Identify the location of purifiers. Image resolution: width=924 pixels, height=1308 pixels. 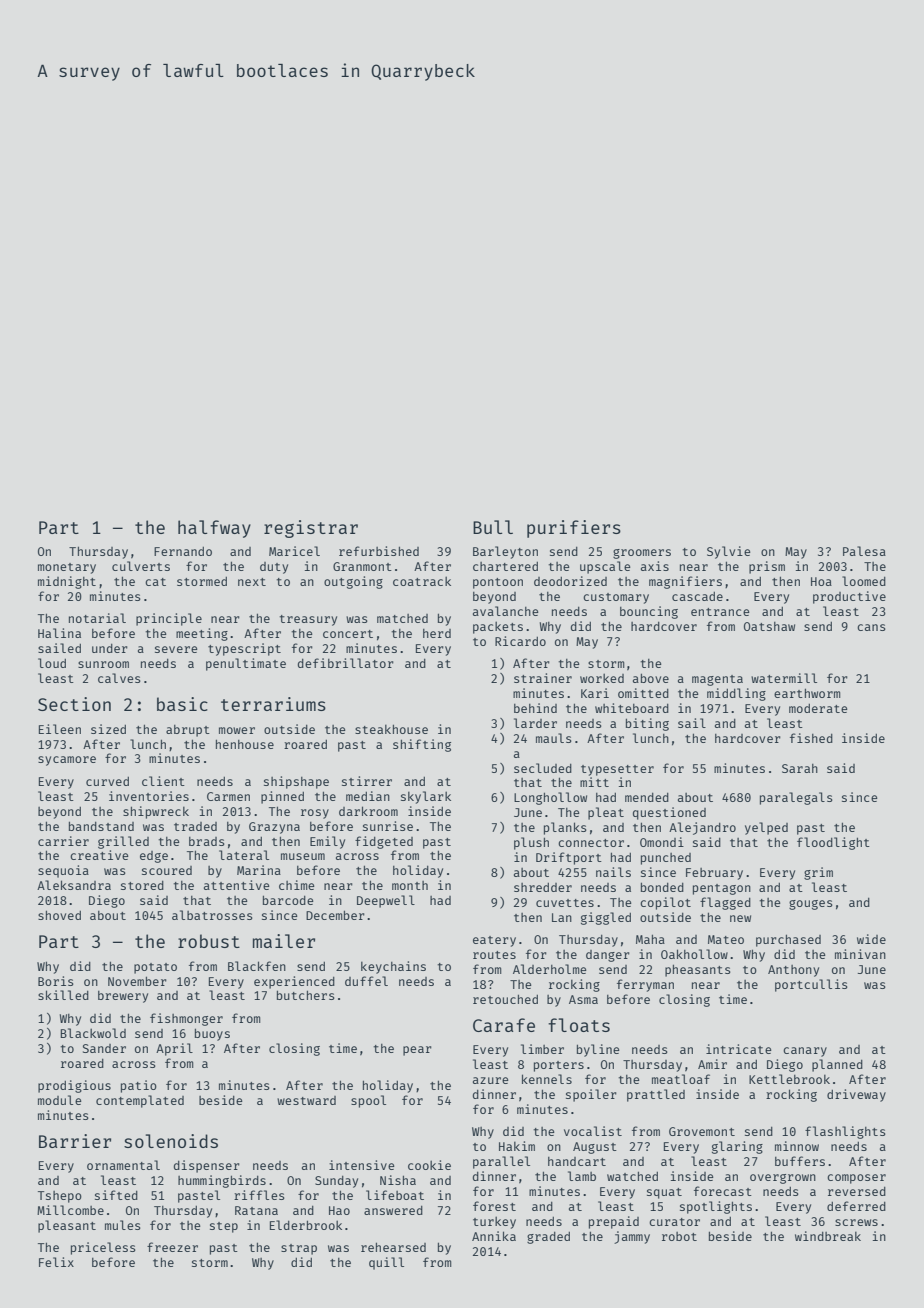
(574, 529).
